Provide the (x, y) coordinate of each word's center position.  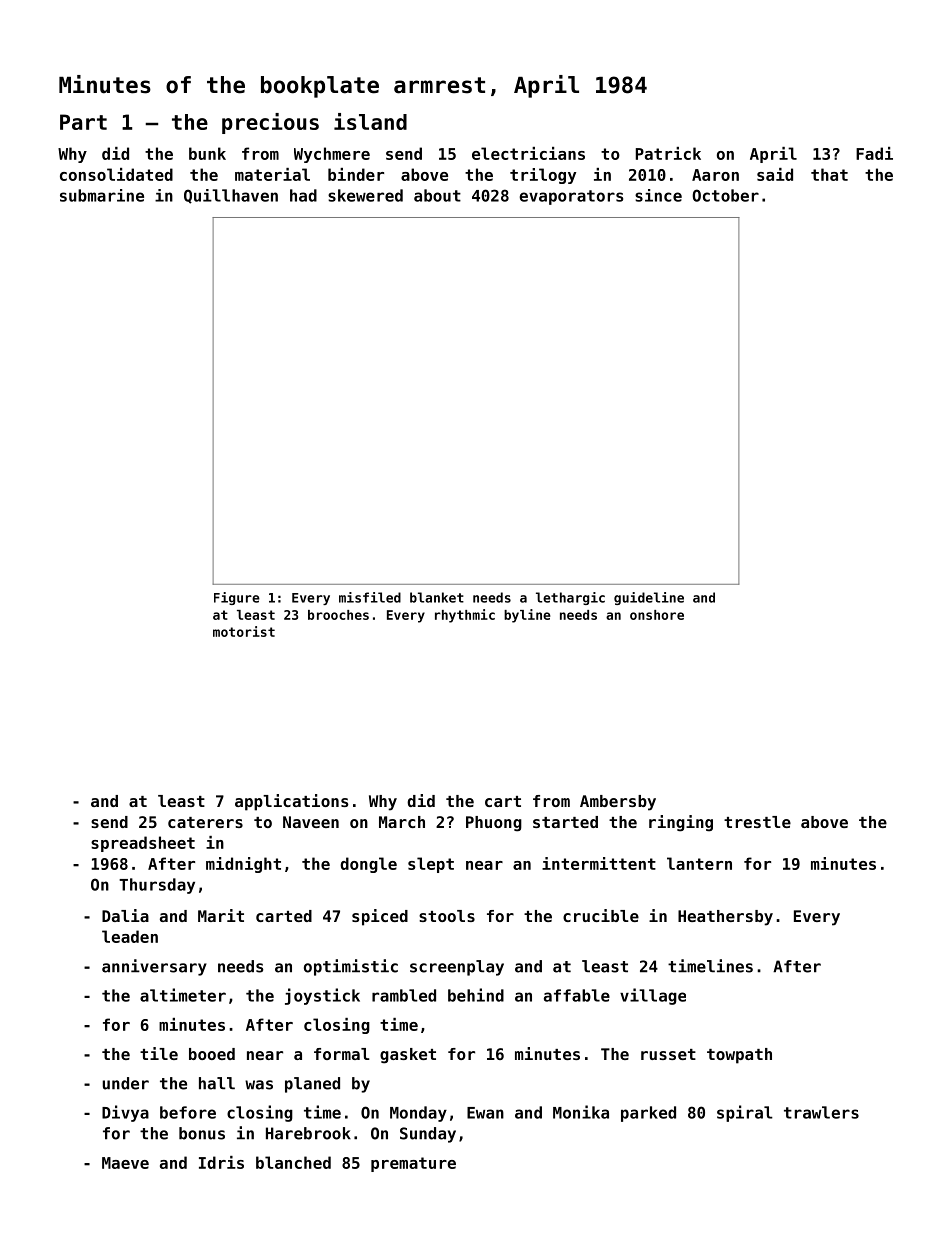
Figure (237, 598)
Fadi (874, 153)
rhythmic (465, 616)
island (370, 121)
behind (476, 995)
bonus (202, 1133)
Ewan (485, 1113)
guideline (649, 598)
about (437, 195)
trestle (757, 822)
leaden (130, 936)
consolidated (116, 174)
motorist (244, 631)
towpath (739, 1056)
